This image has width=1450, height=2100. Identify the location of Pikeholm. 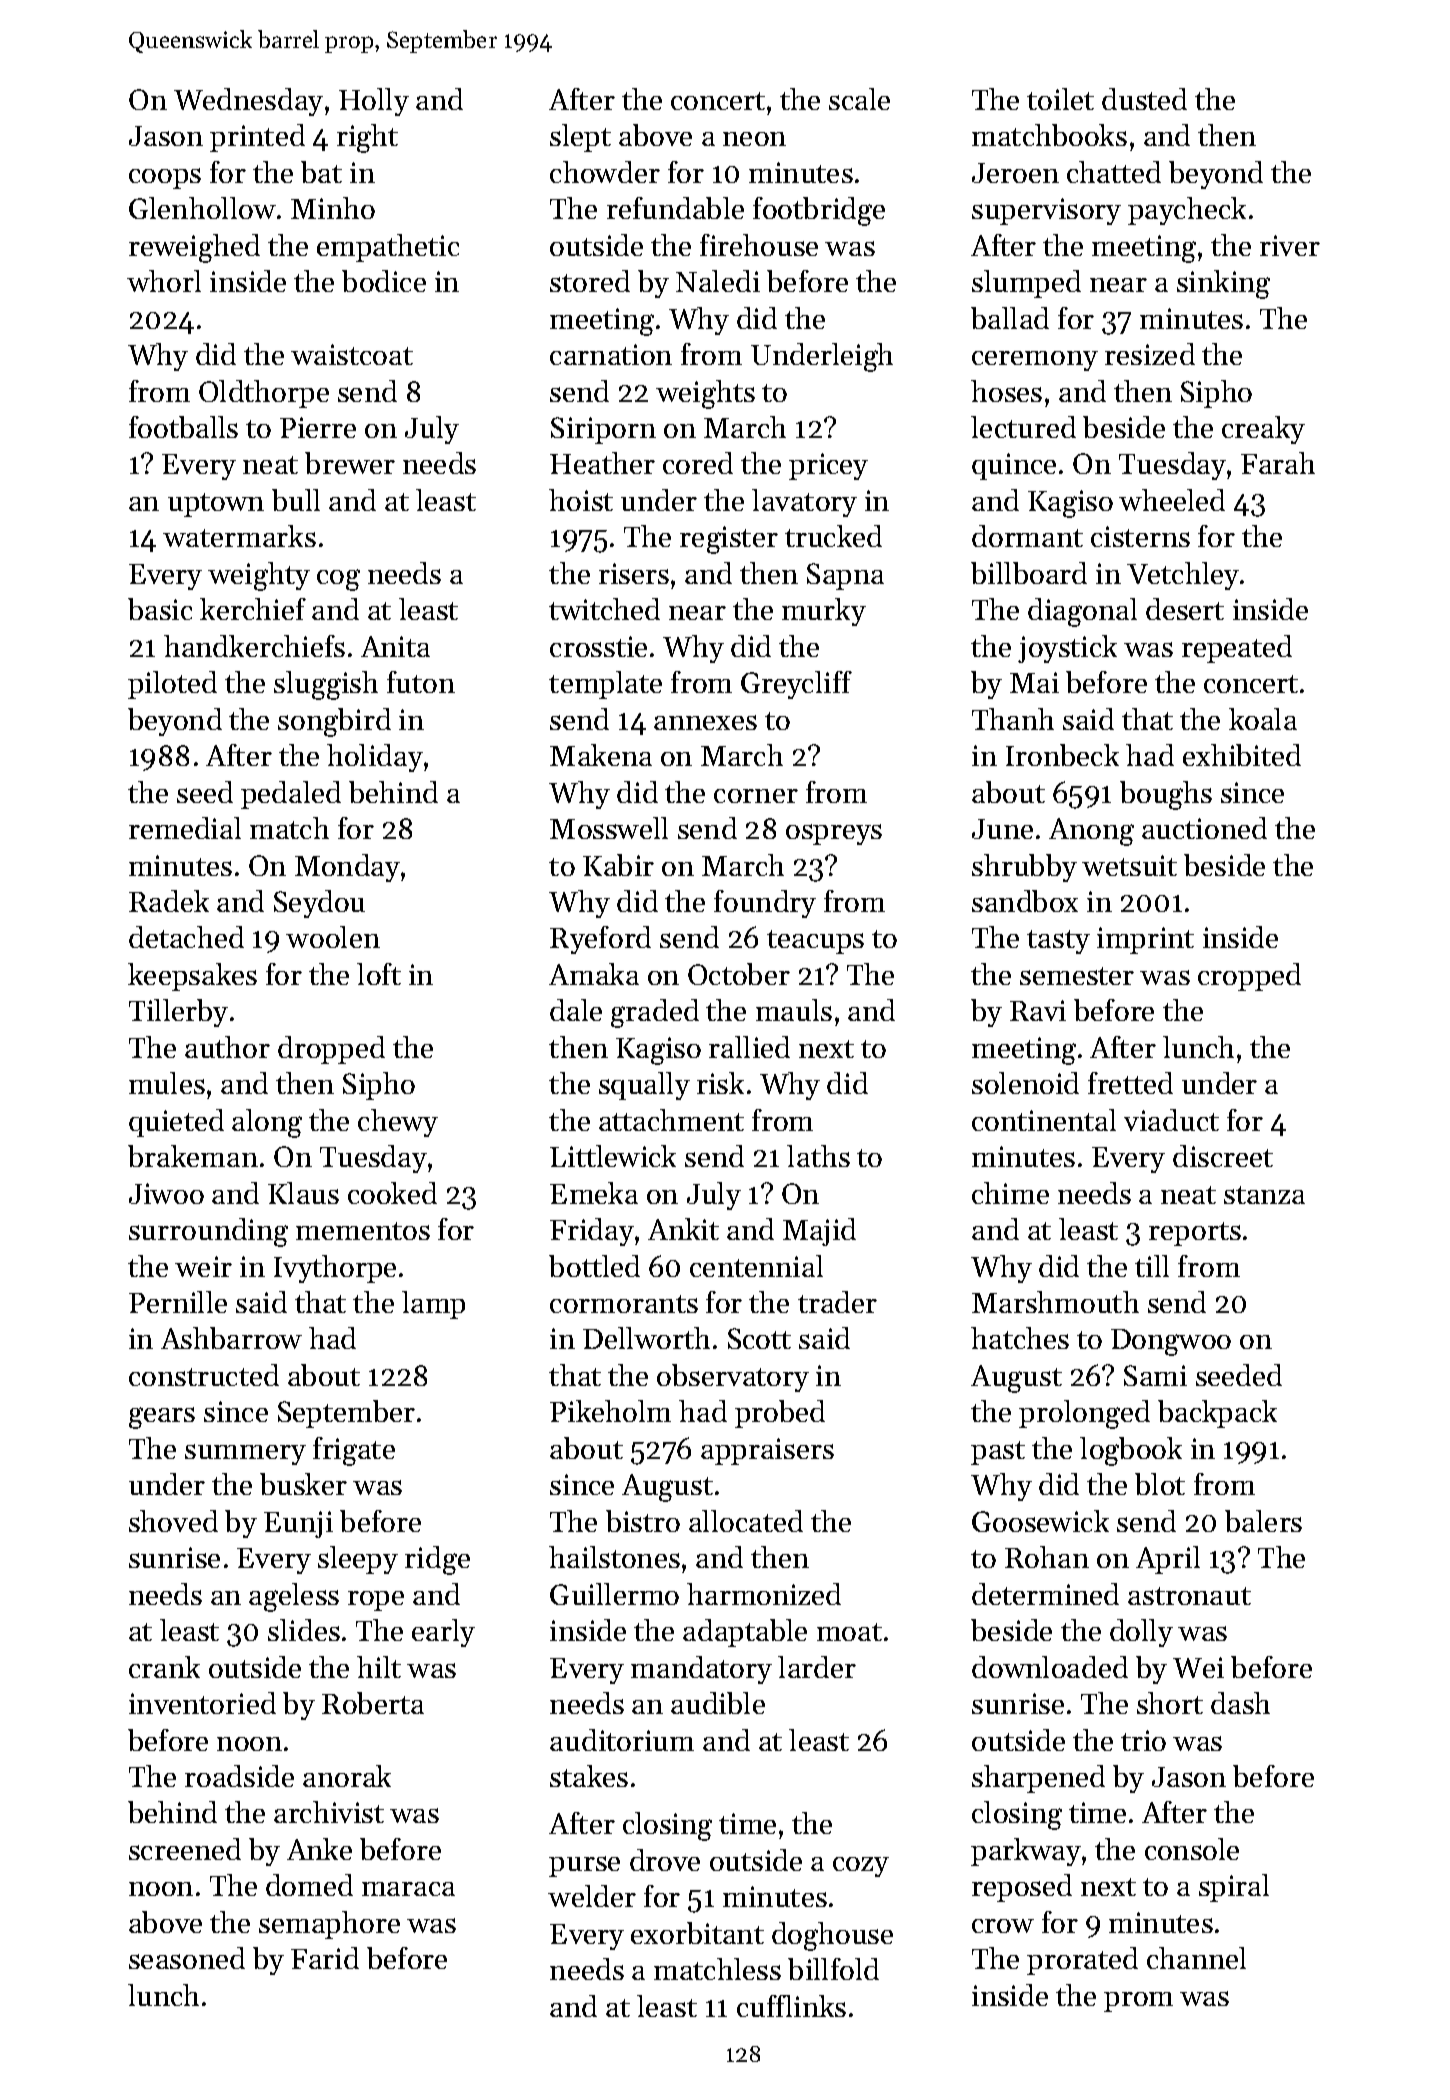
(610, 1411).
